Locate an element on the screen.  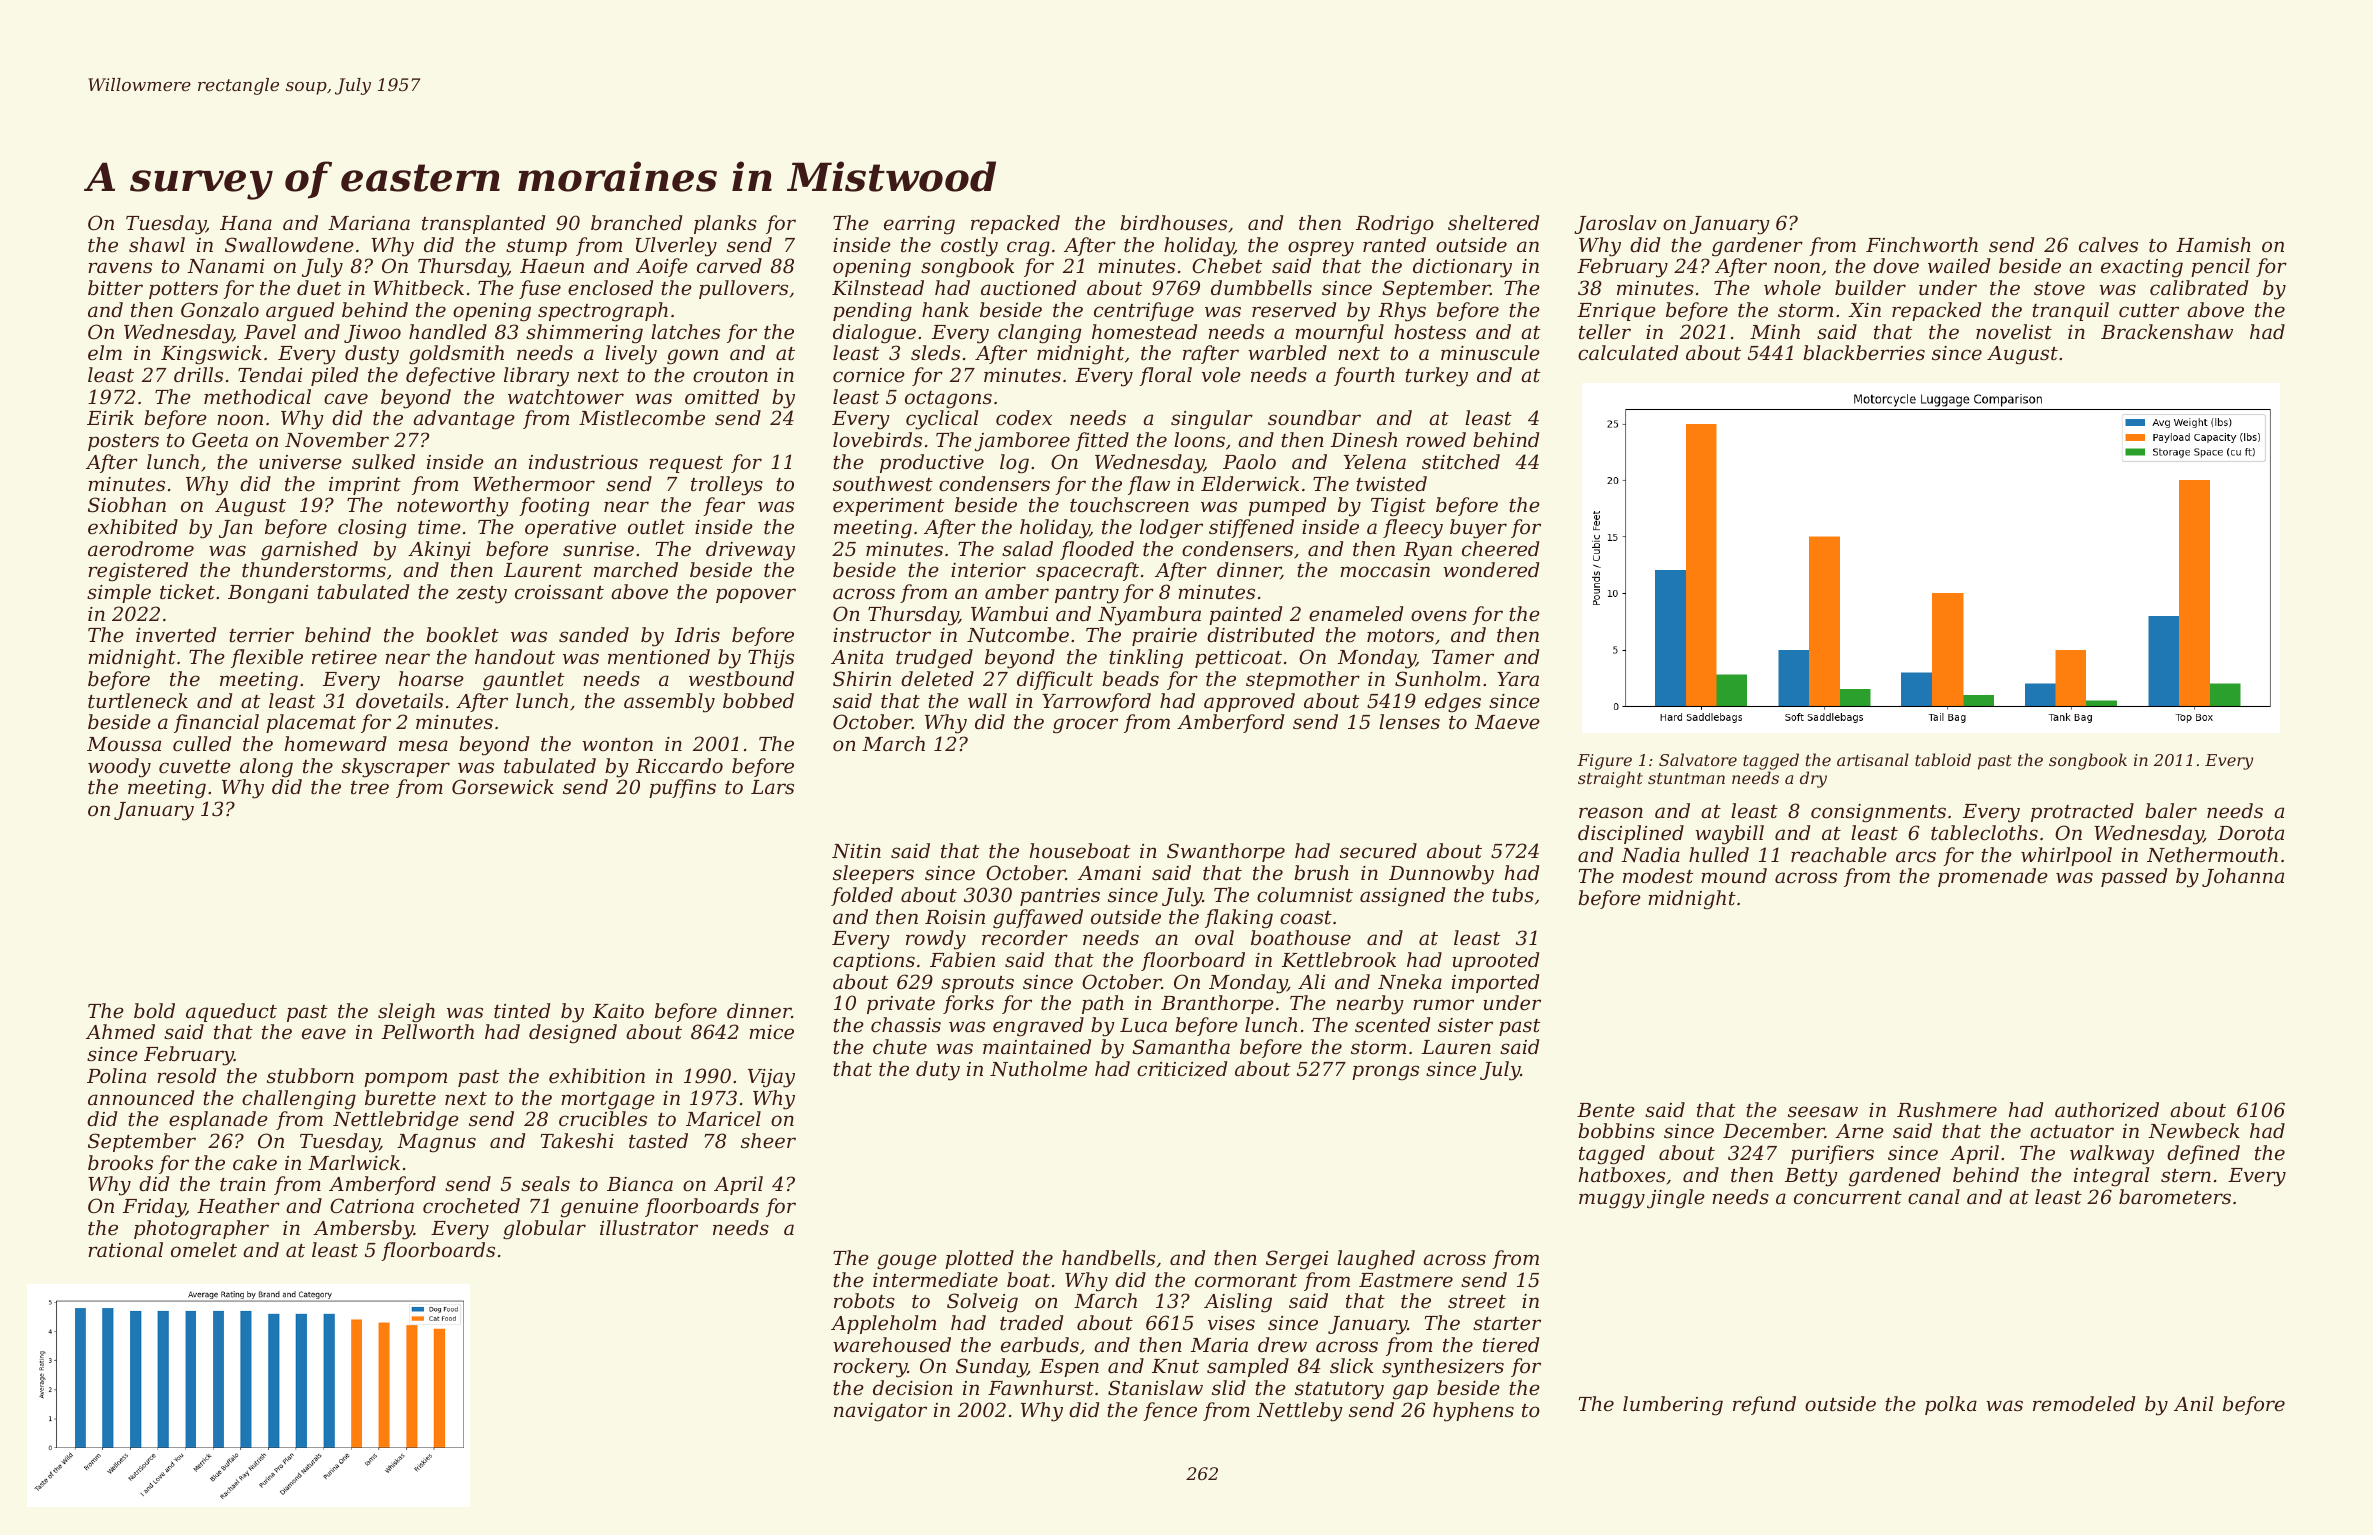
stitched is located at coordinates (1461, 461).
